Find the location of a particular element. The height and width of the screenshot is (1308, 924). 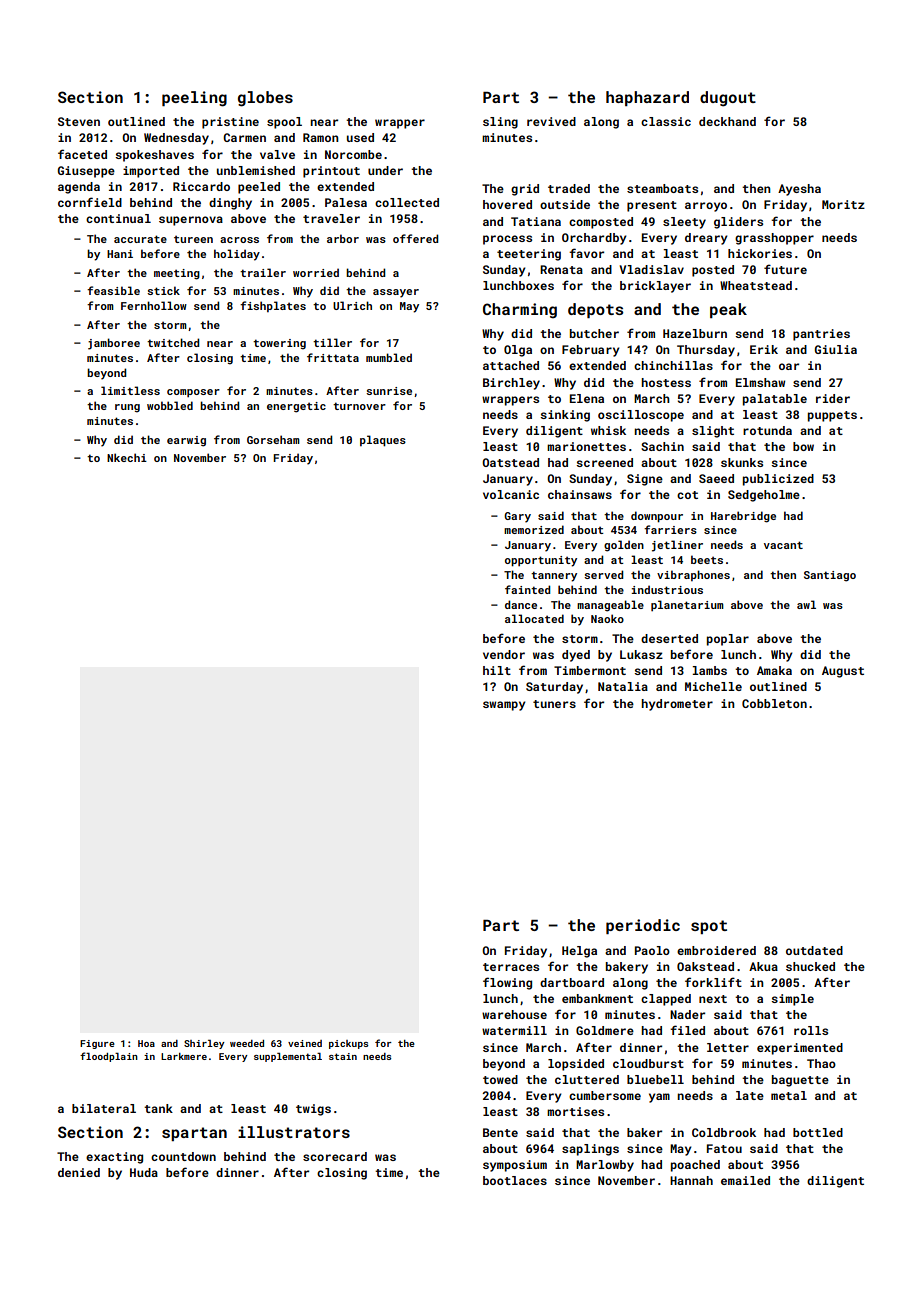

haphazard is located at coordinates (647, 98).
